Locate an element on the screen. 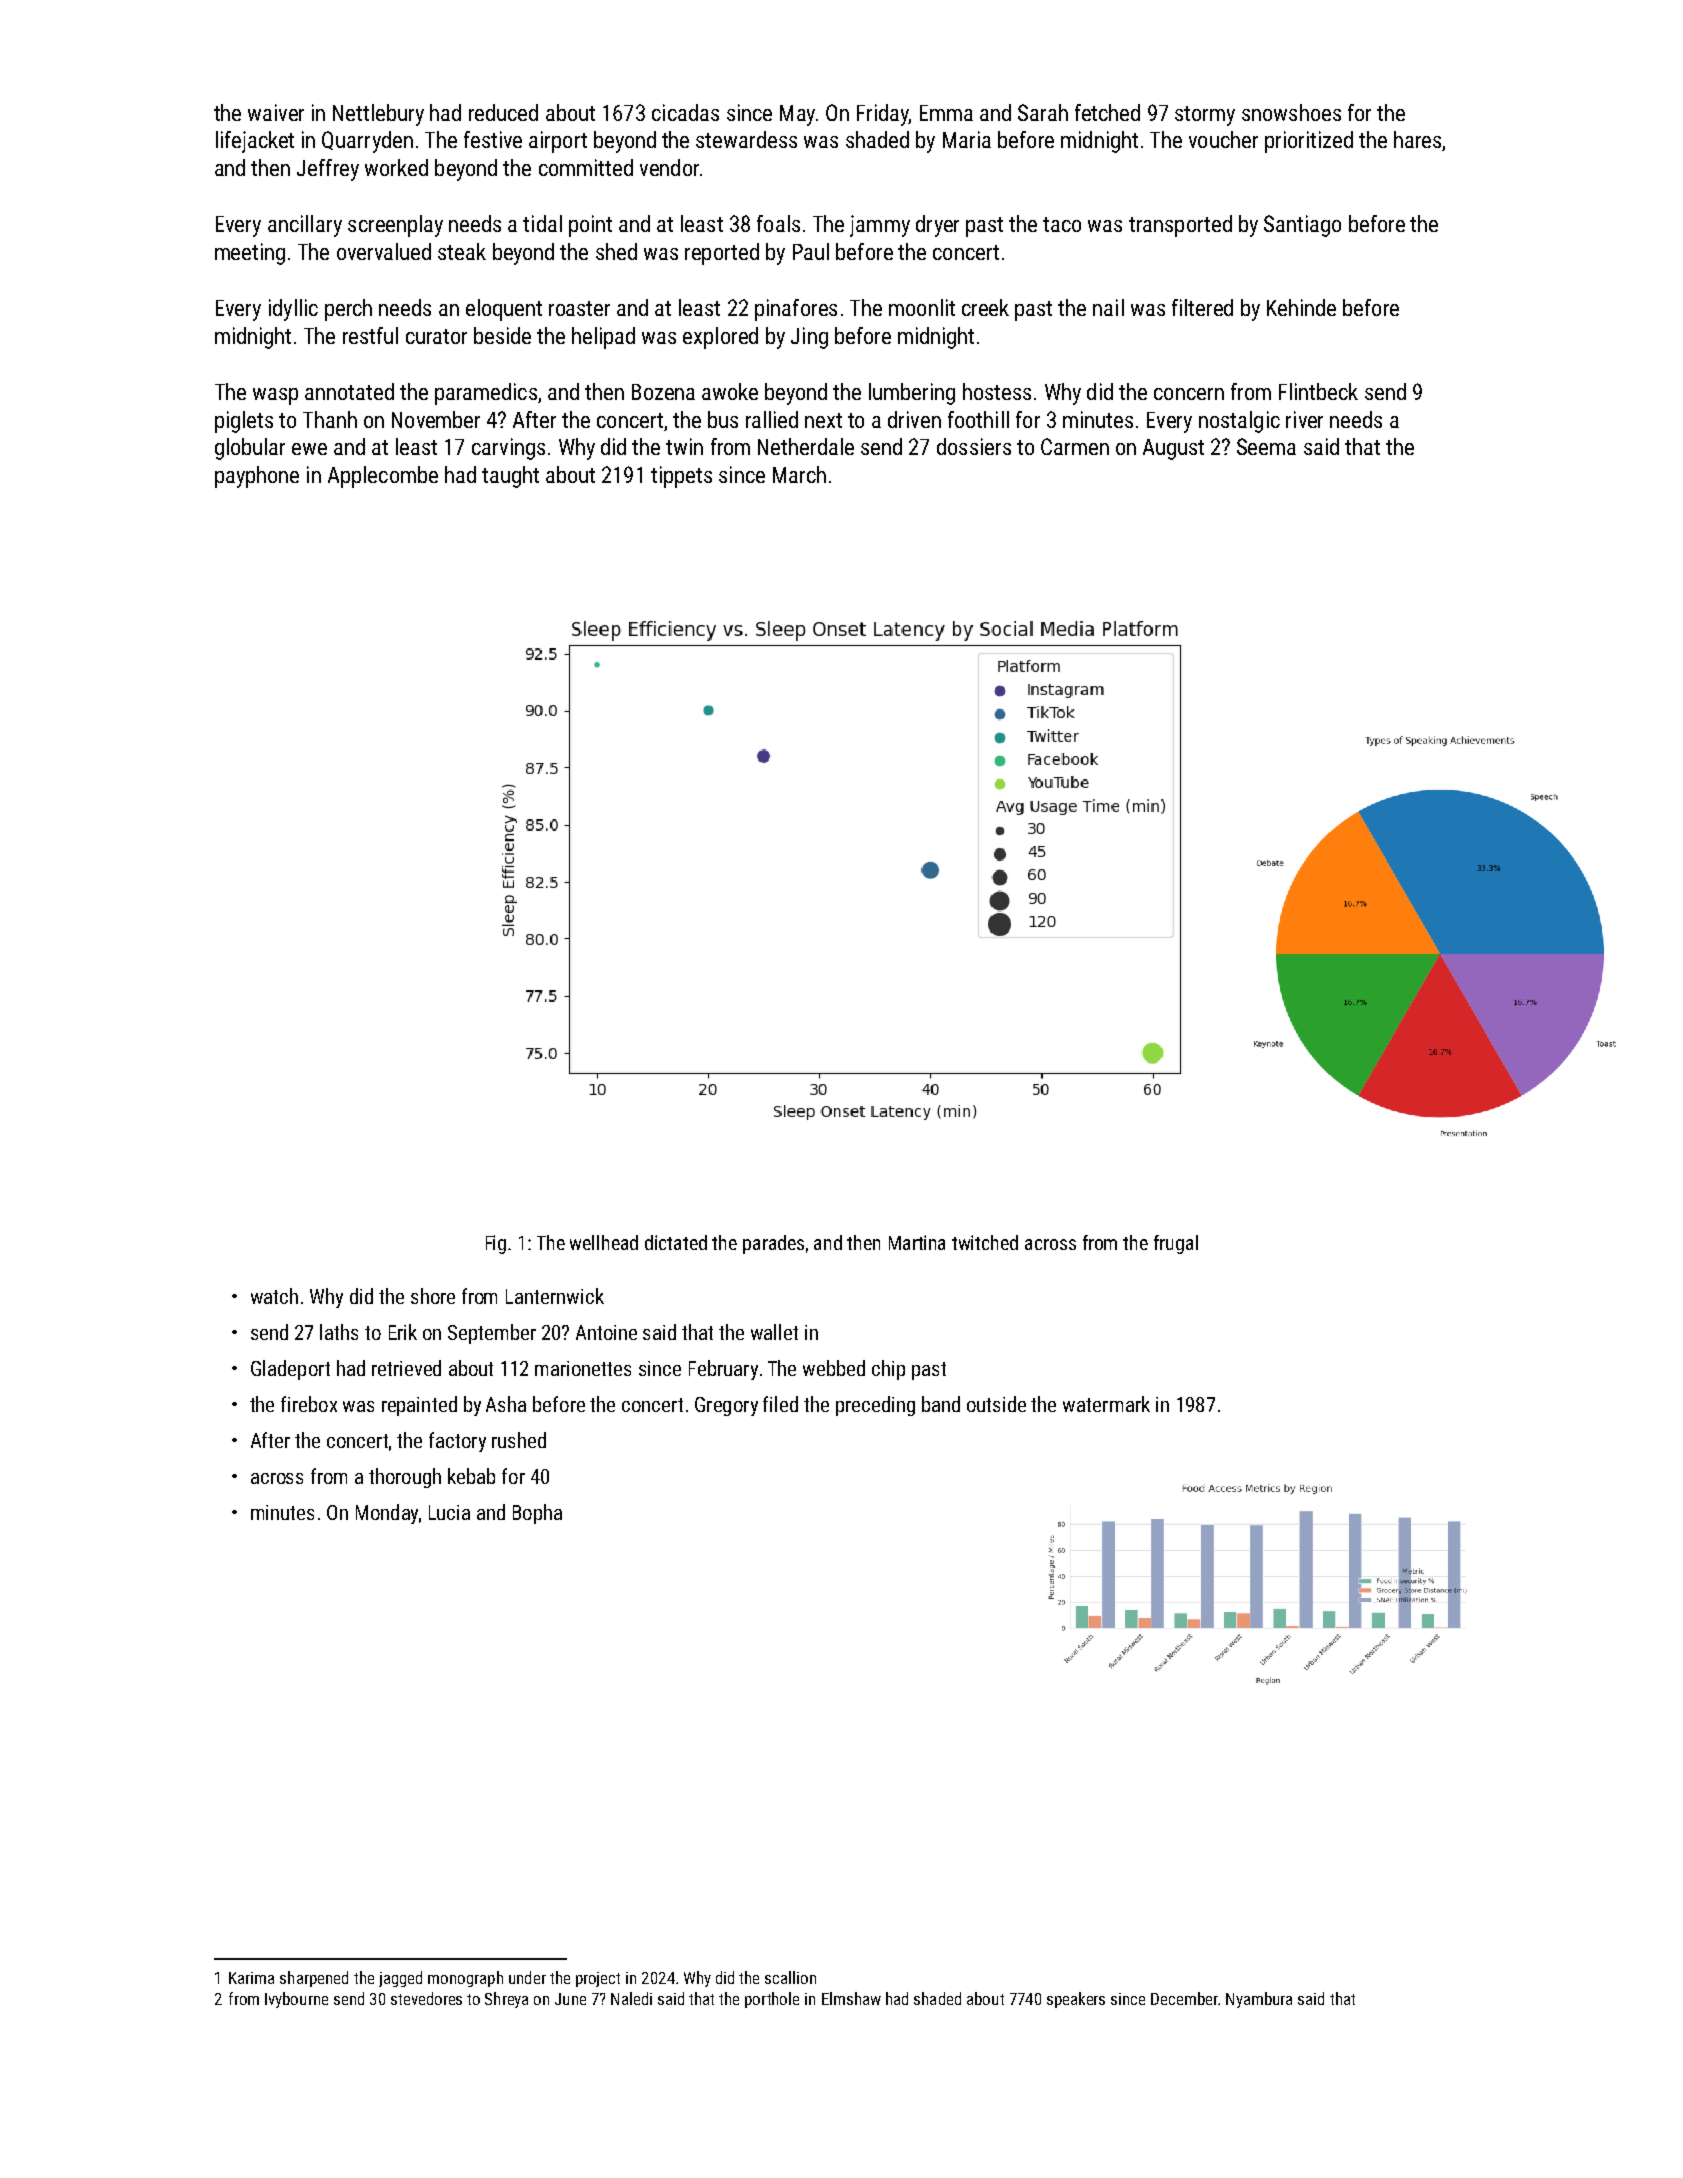 The width and height of the screenshot is (1683, 2178). payphone is located at coordinates (257, 477).
